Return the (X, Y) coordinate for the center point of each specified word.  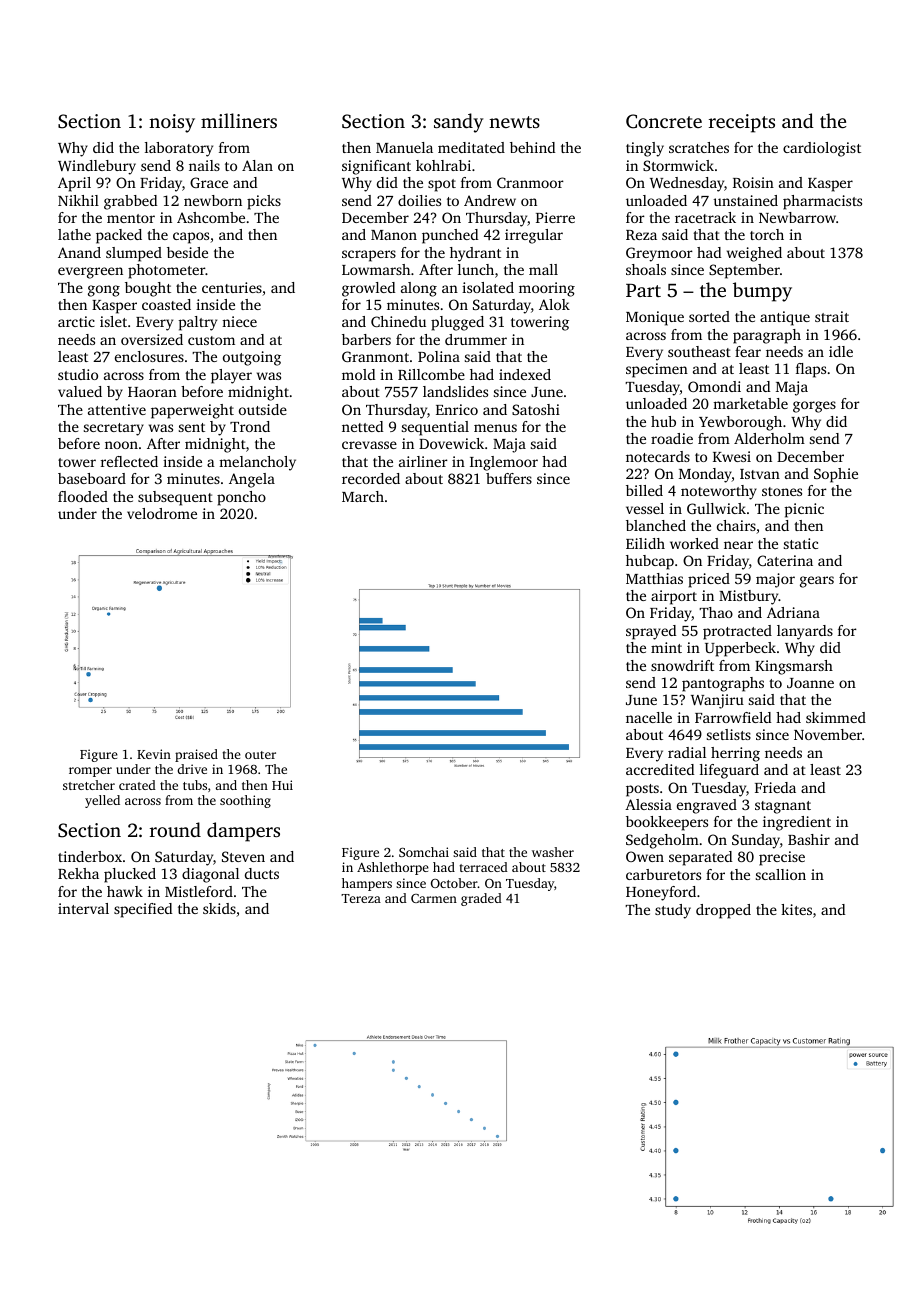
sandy (458, 123)
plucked (130, 875)
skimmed (836, 717)
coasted (166, 304)
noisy (172, 123)
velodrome (162, 513)
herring (735, 754)
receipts (742, 123)
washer (553, 852)
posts (642, 790)
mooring (547, 289)
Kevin (154, 754)
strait (832, 316)
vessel (645, 508)
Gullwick (716, 508)
